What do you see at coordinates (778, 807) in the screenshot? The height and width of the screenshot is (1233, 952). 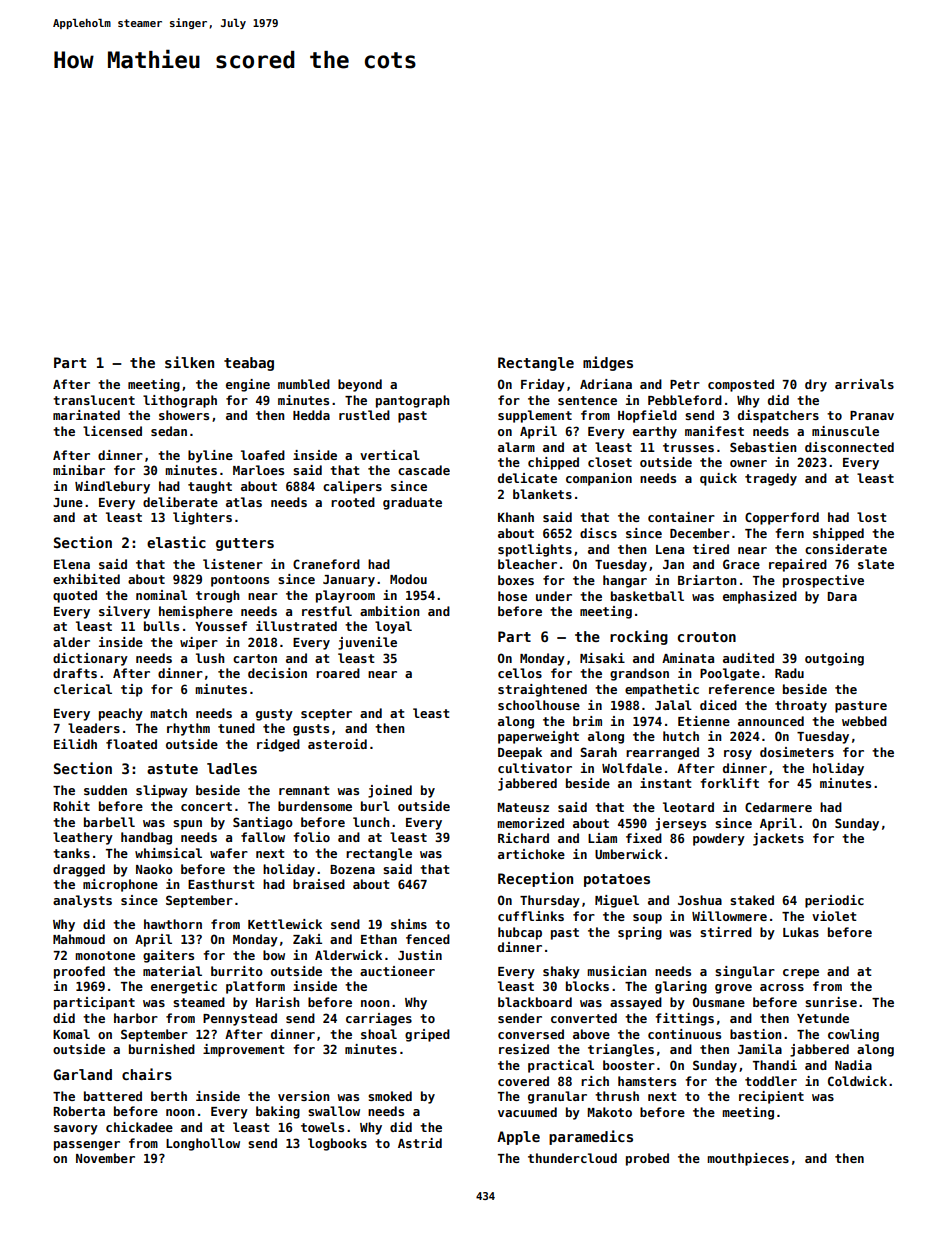 I see `Cedarmere` at bounding box center [778, 807].
